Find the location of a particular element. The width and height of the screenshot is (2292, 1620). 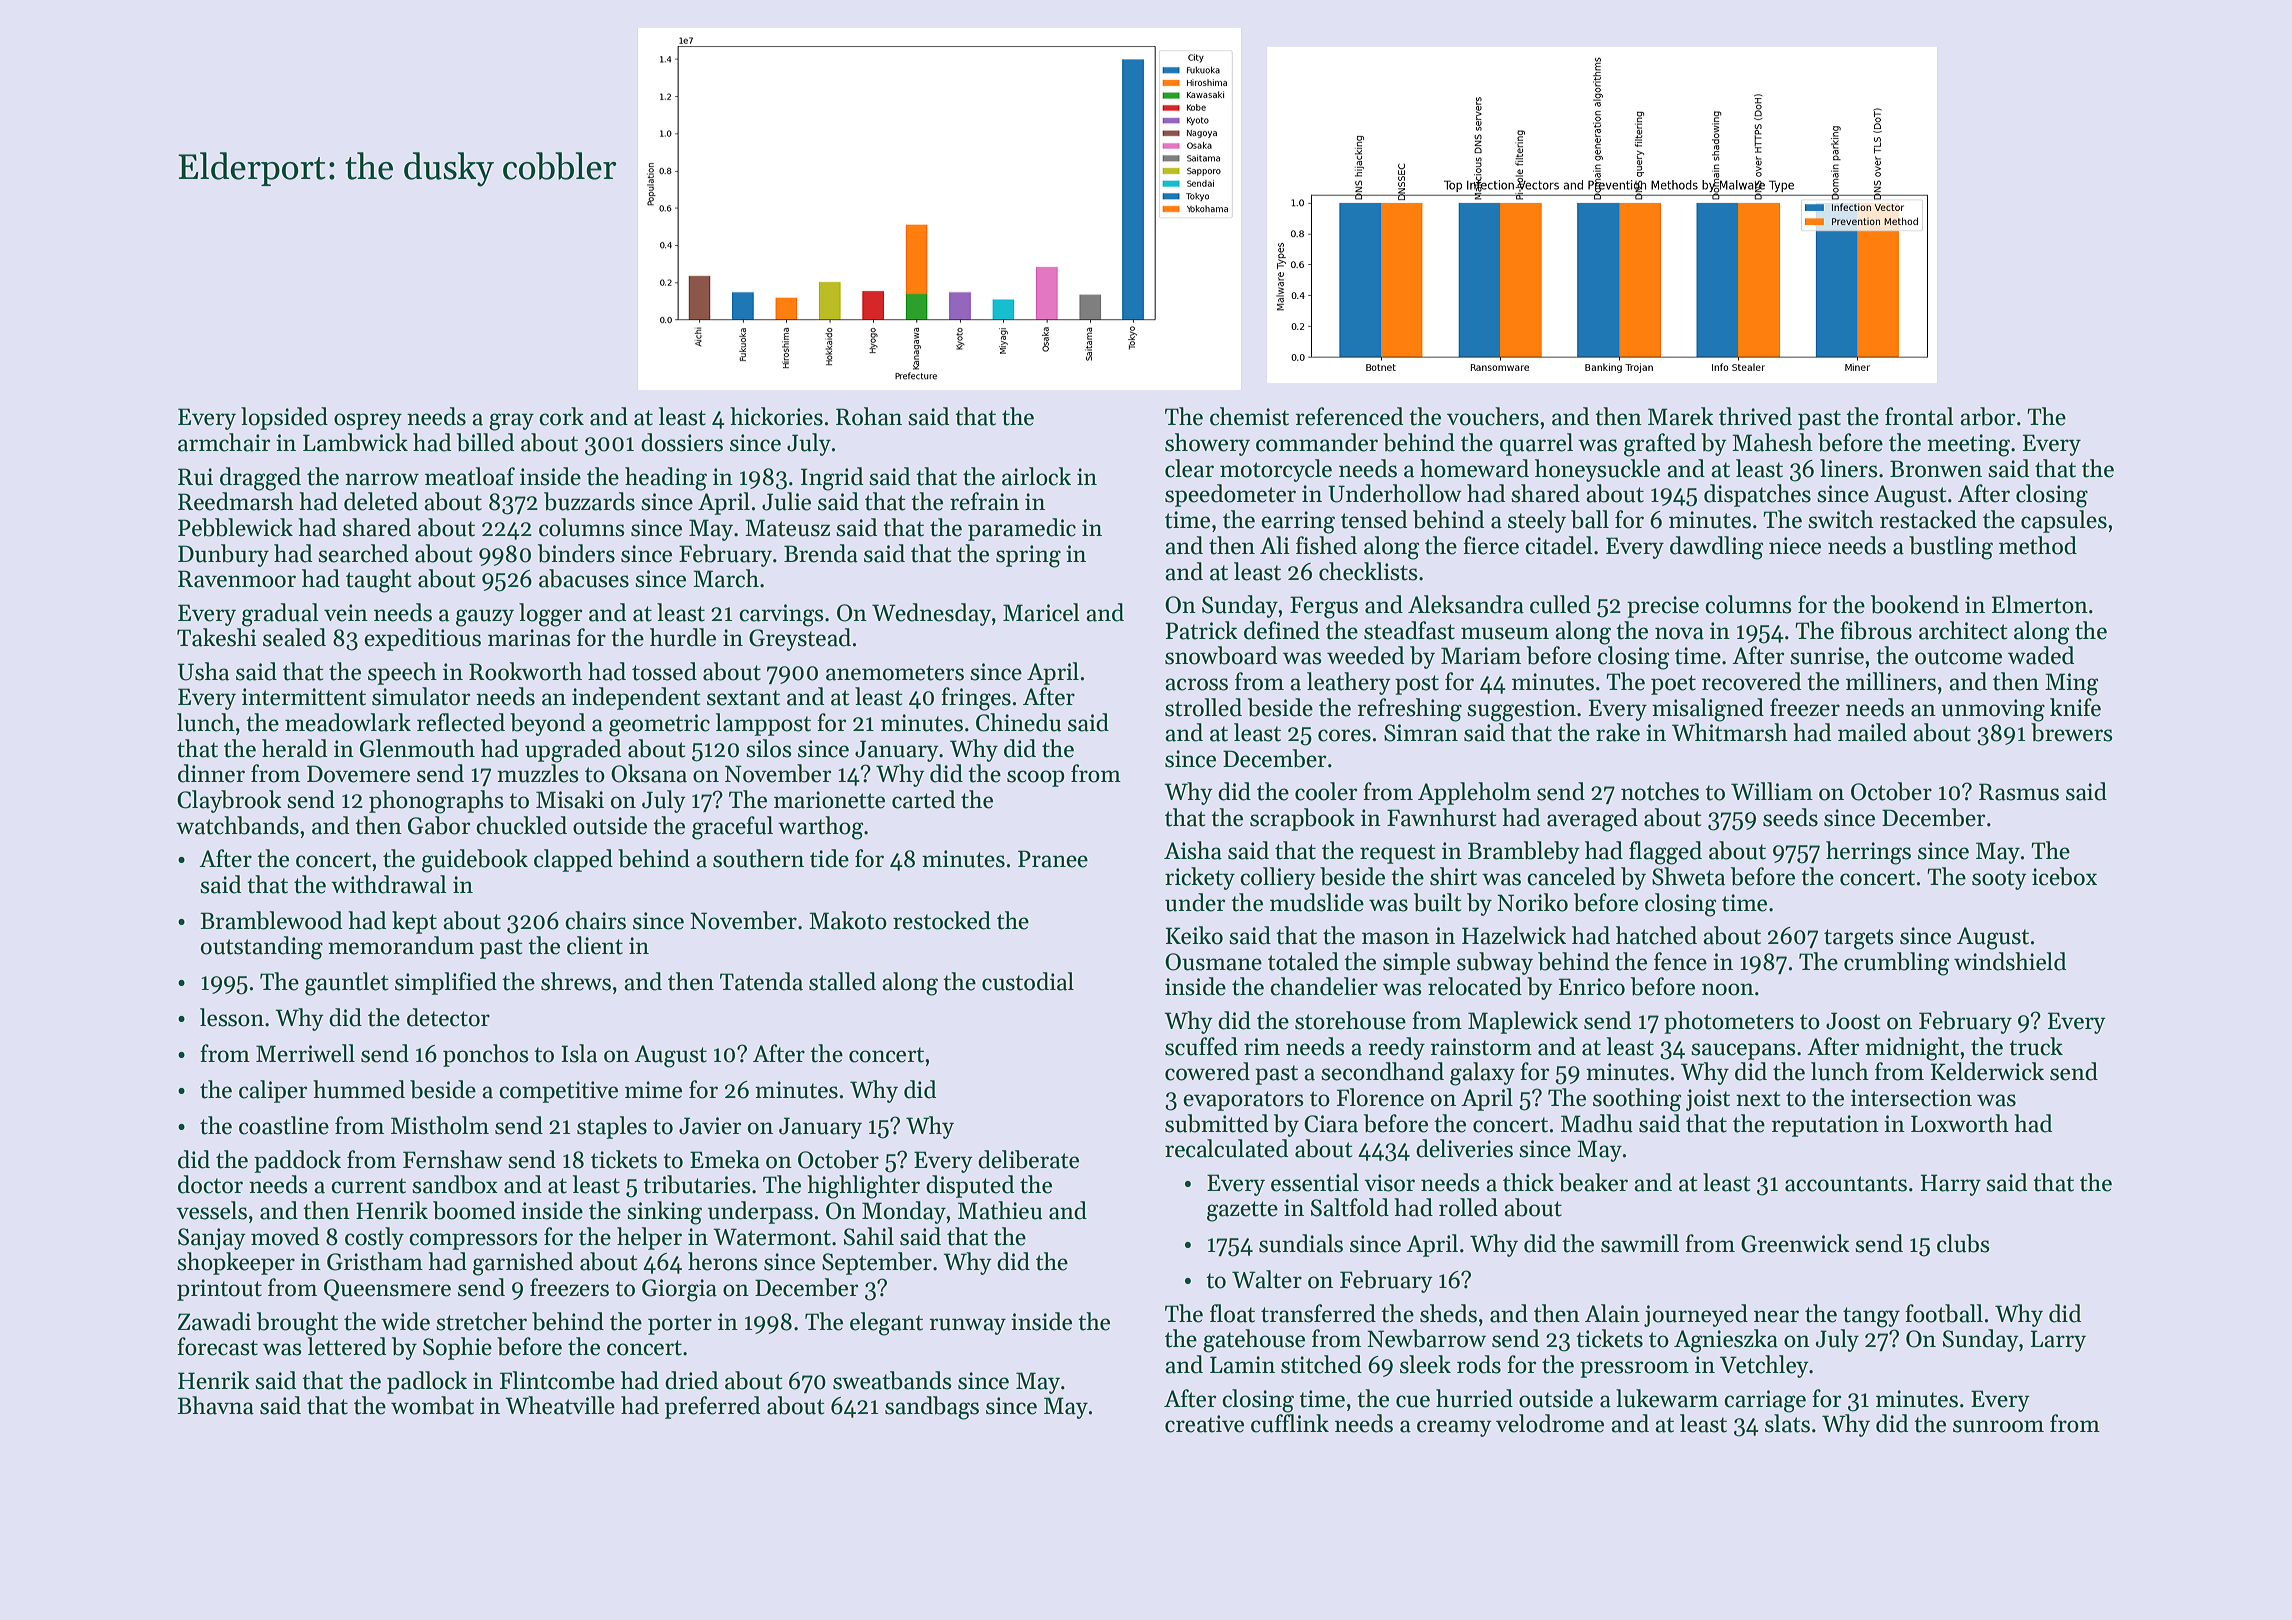

beaker is located at coordinates (1593, 1182).
